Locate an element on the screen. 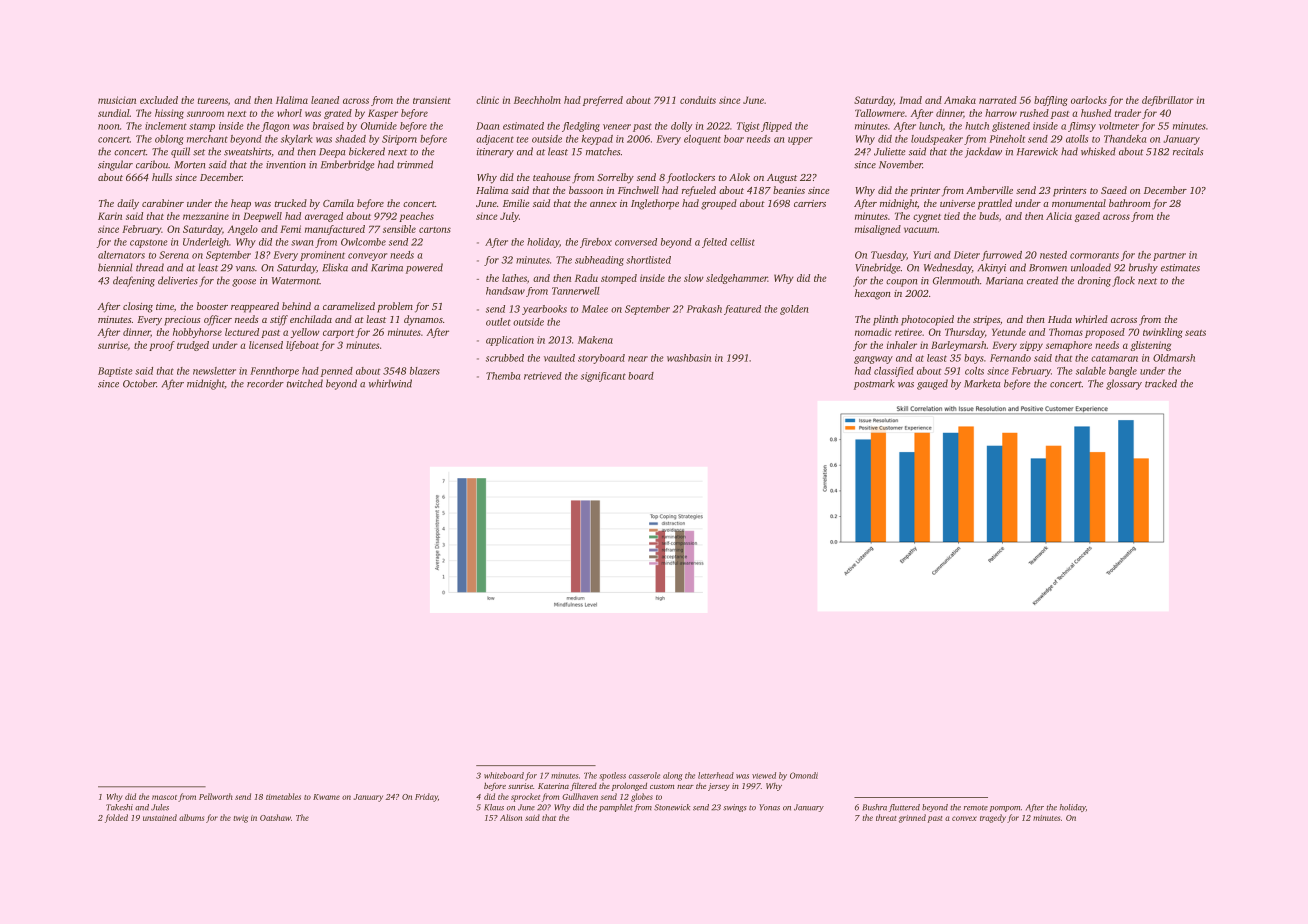  excluded is located at coordinates (159, 100).
